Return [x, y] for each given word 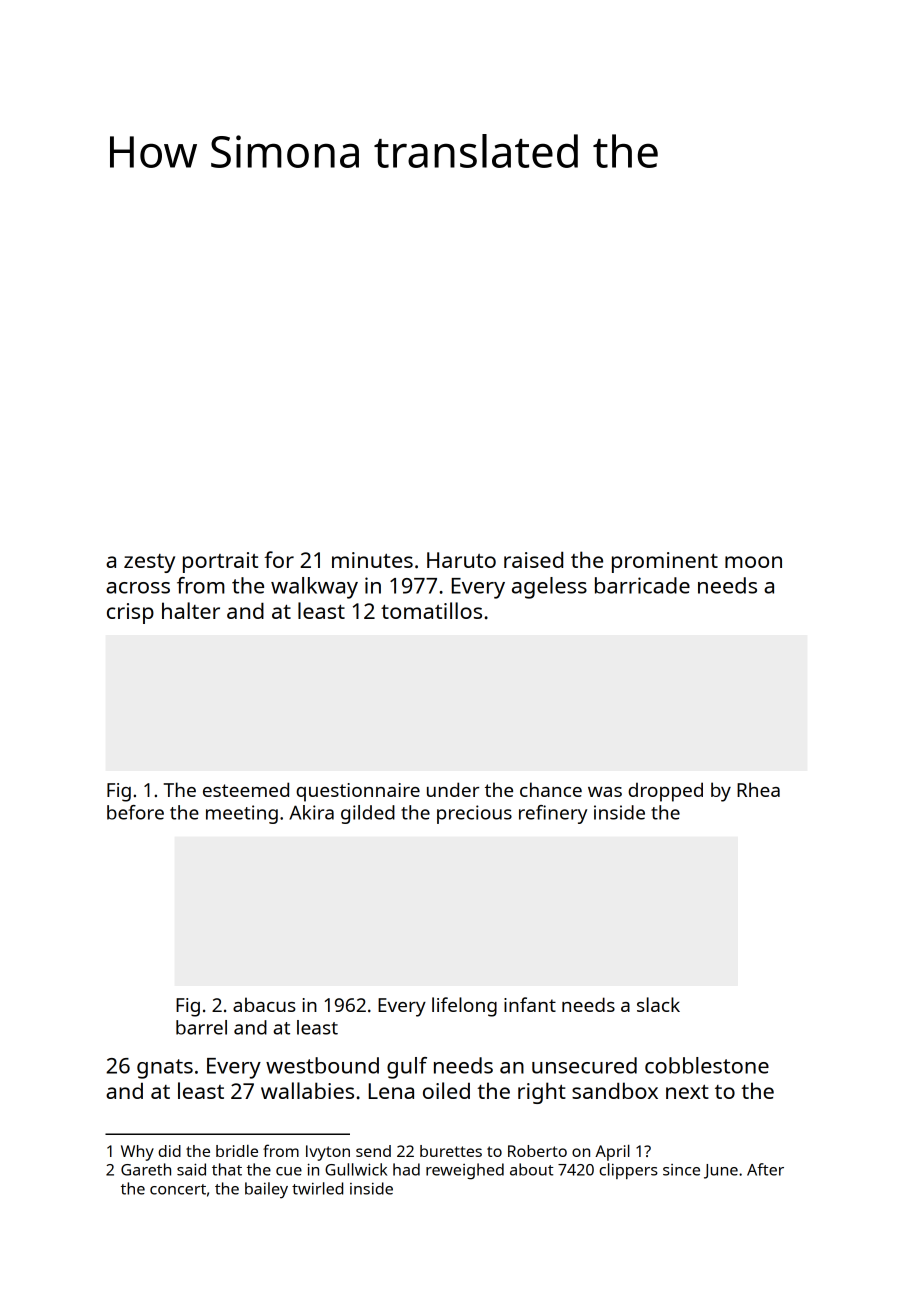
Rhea [758, 789]
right [542, 1093]
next [687, 1092]
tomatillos [431, 610]
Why [137, 1153]
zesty [149, 563]
